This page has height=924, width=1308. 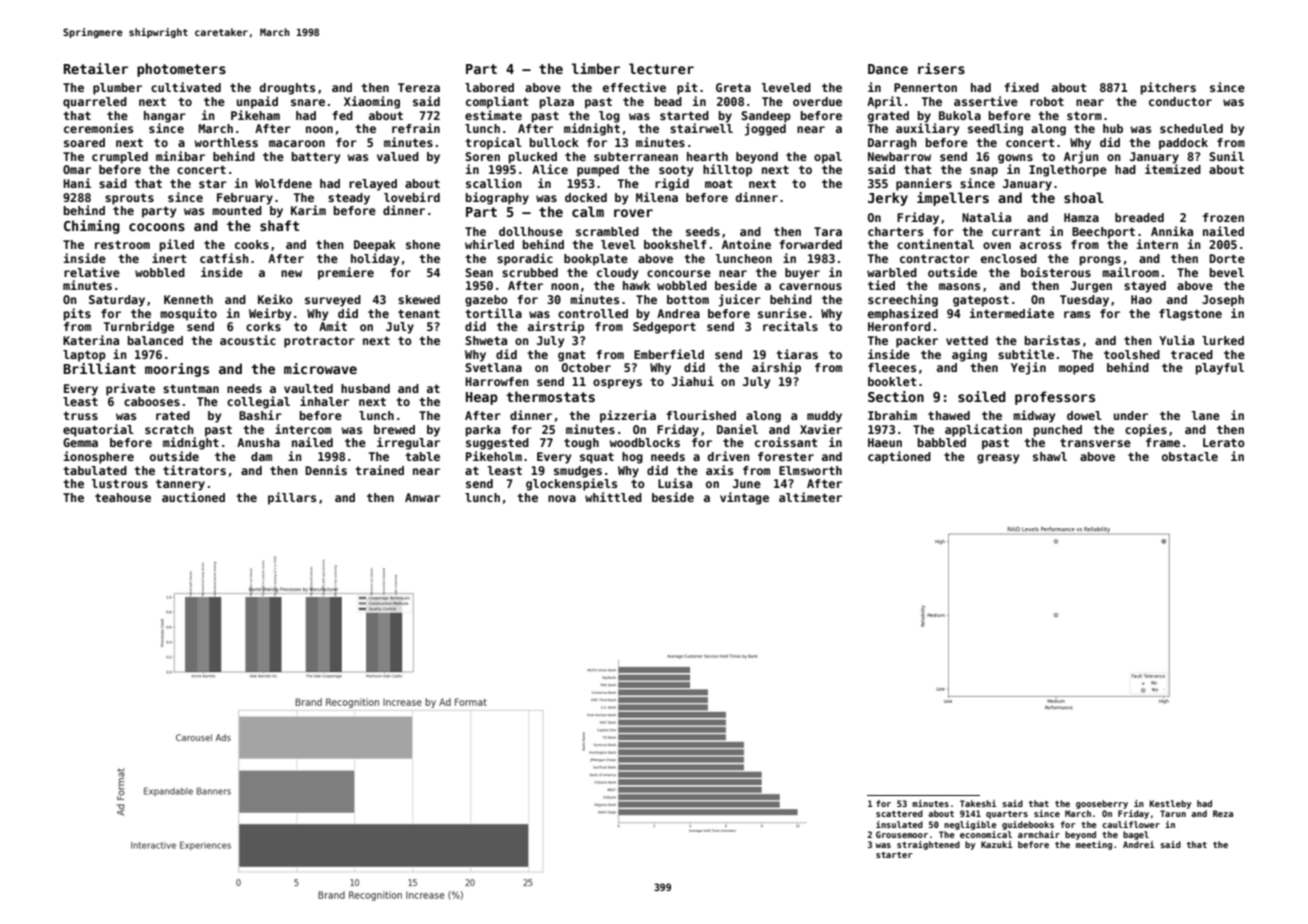 I want to click on Katerina, so click(x=91, y=340).
